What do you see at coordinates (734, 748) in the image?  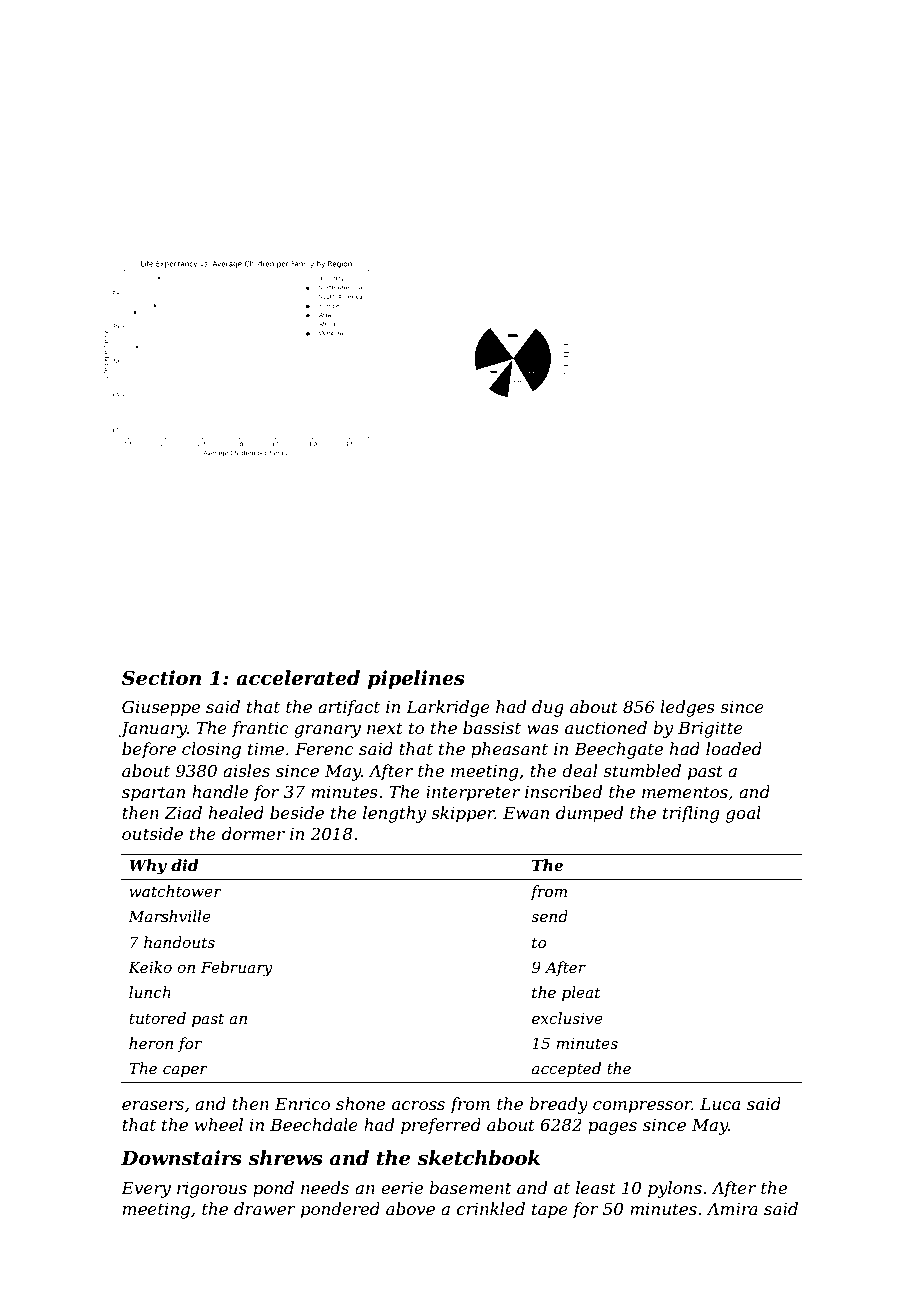 I see `loaded` at bounding box center [734, 748].
